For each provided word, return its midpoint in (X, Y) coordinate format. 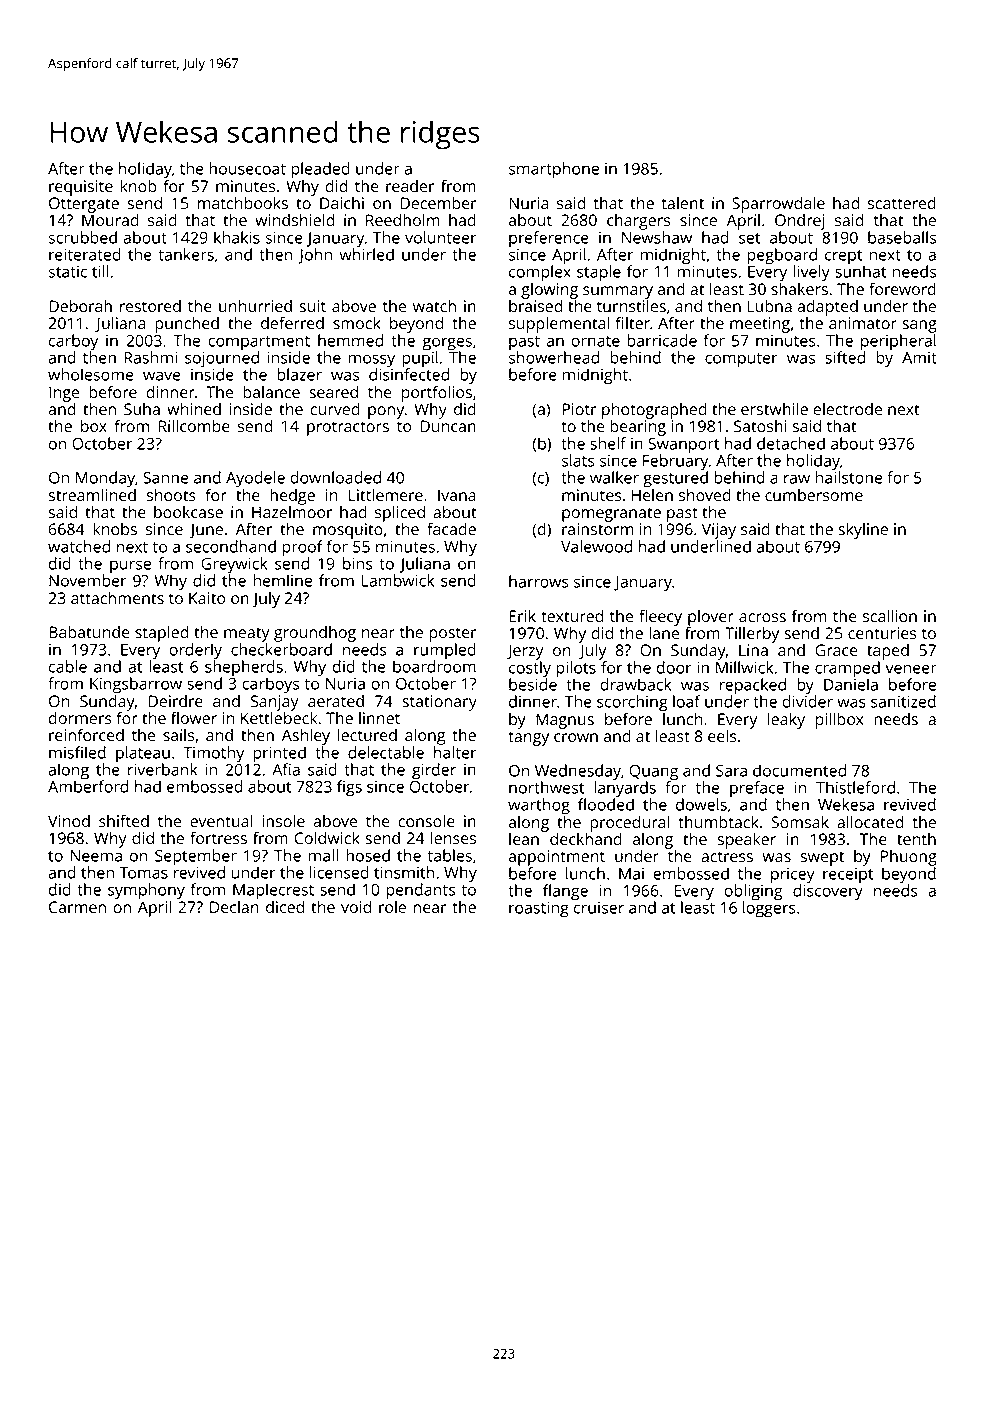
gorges (447, 344)
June (206, 530)
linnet (379, 718)
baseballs (902, 237)
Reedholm (403, 220)
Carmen (77, 907)
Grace (836, 650)
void (356, 907)
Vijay (719, 531)
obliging (753, 892)
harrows (539, 581)
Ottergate (84, 205)
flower (194, 717)
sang (919, 326)
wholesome (91, 374)
